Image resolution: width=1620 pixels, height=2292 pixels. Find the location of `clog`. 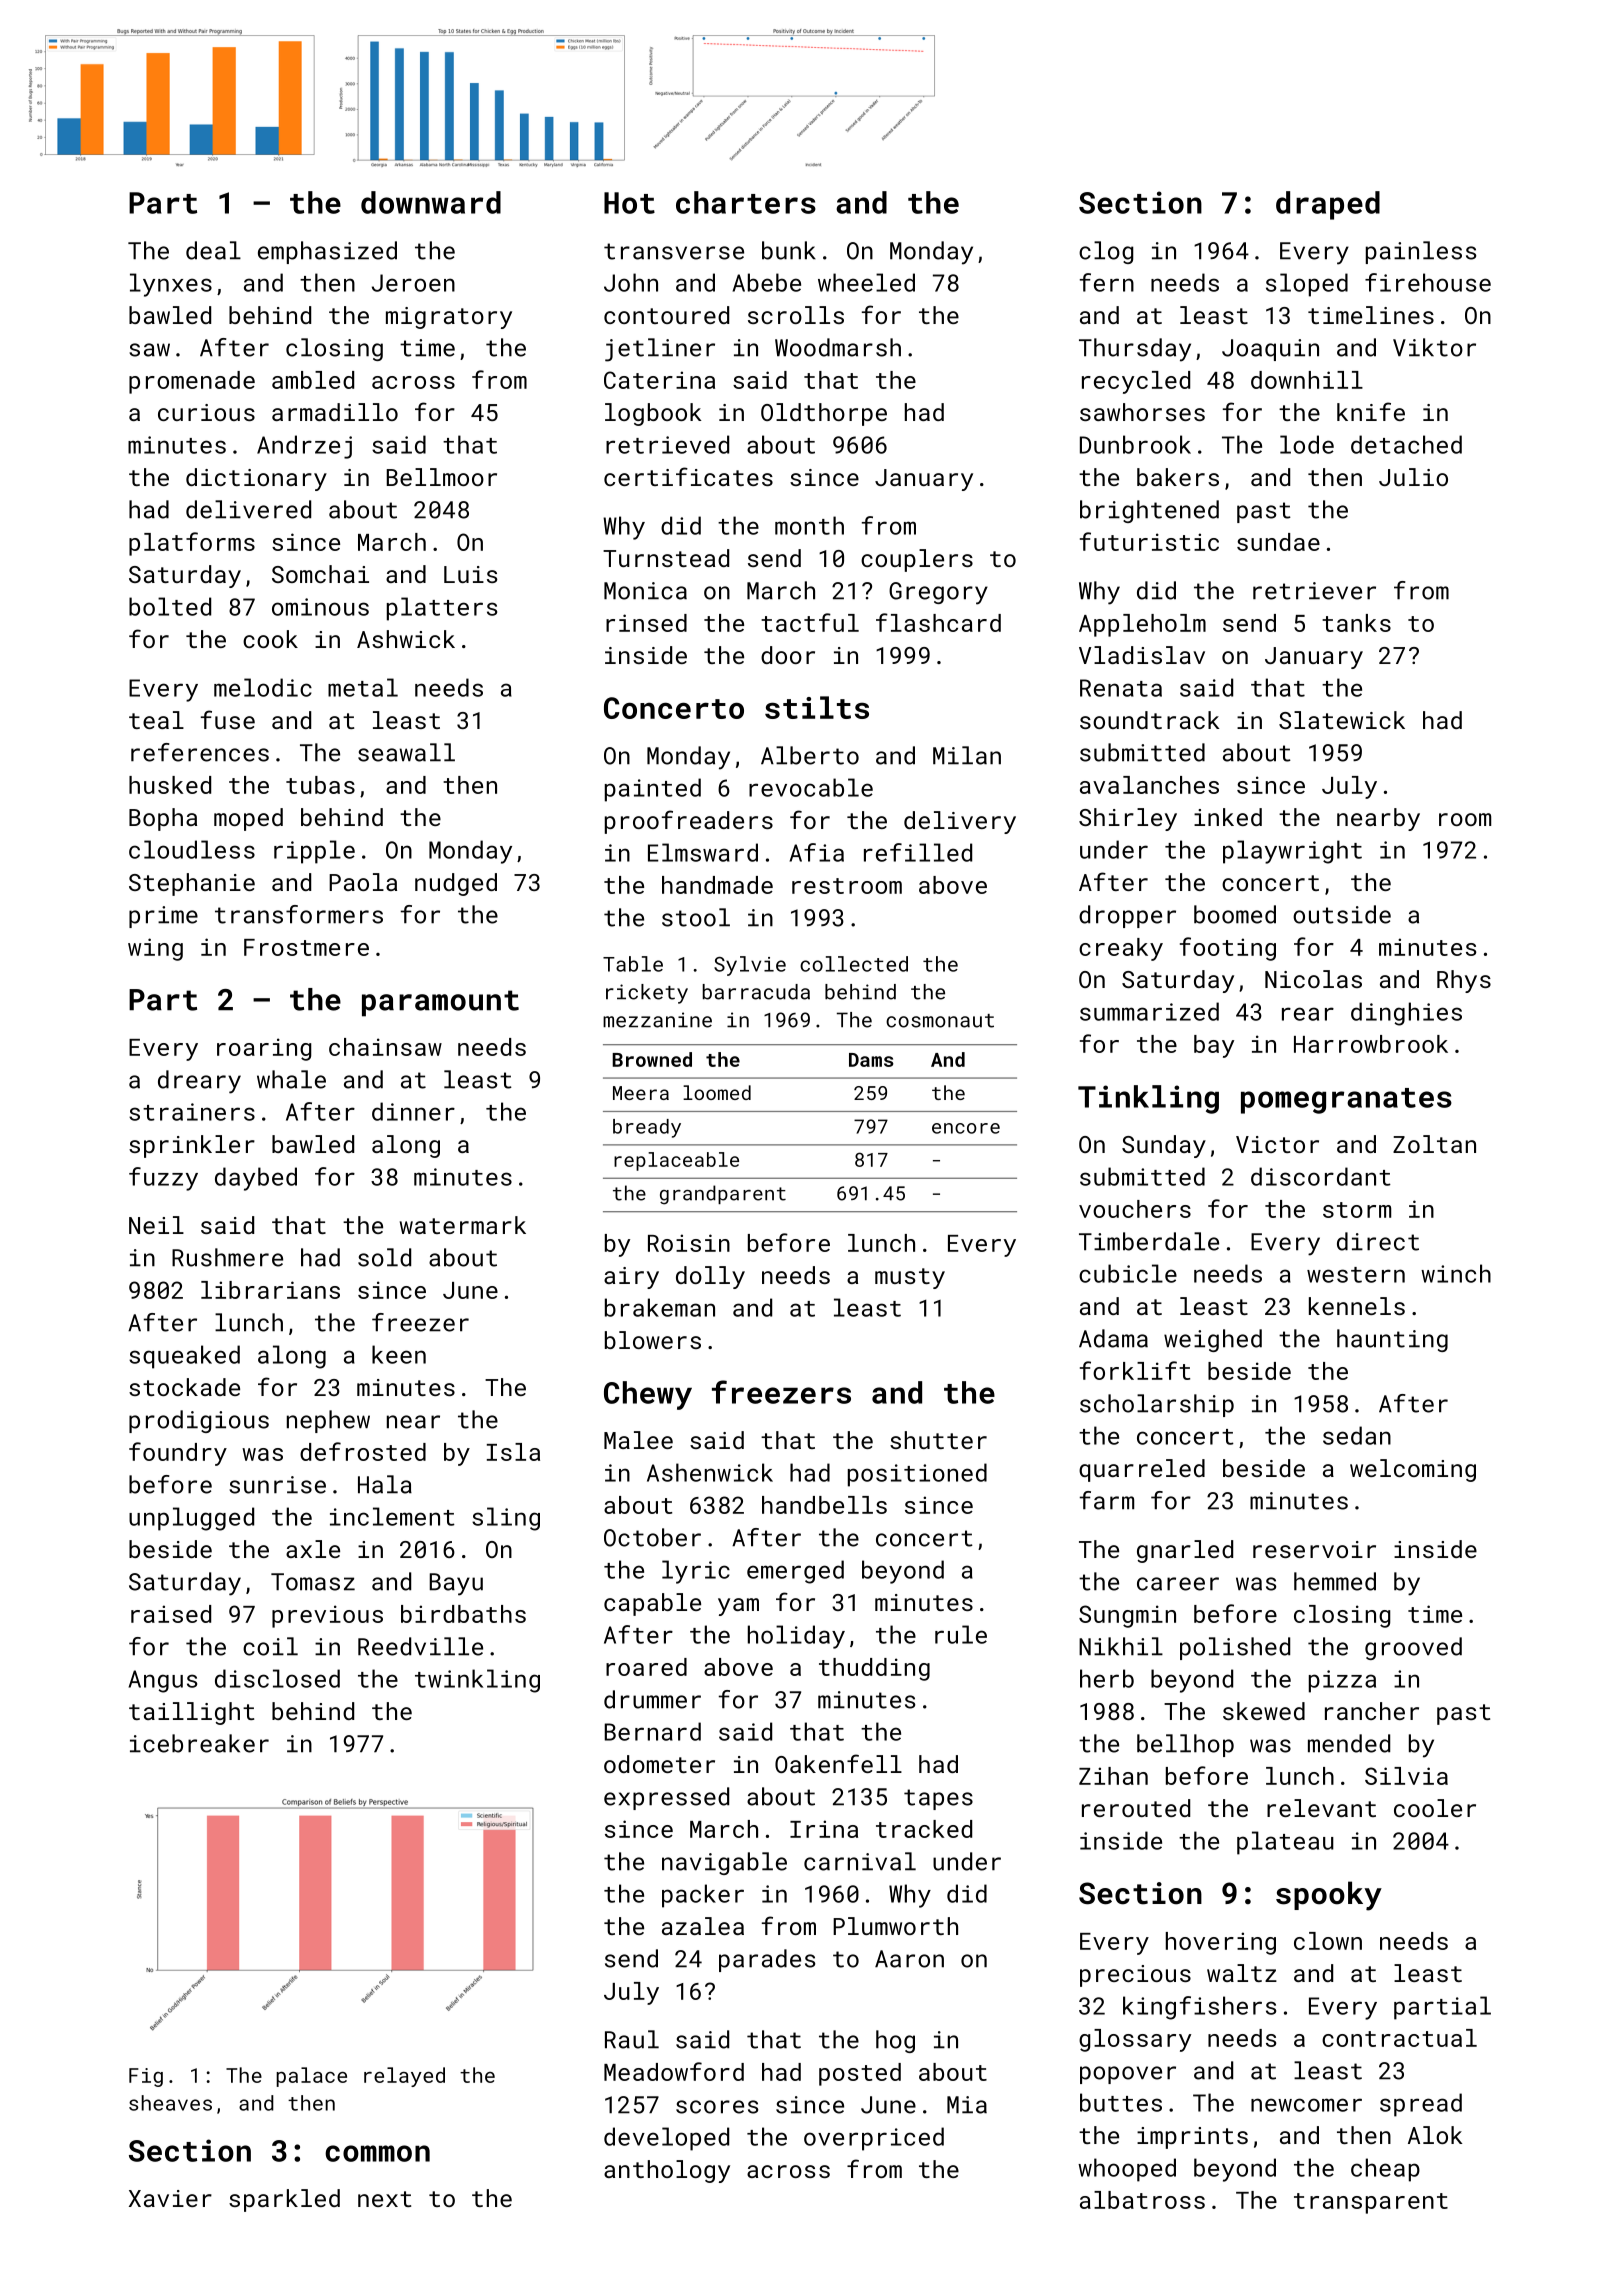

clog is located at coordinates (1106, 252).
